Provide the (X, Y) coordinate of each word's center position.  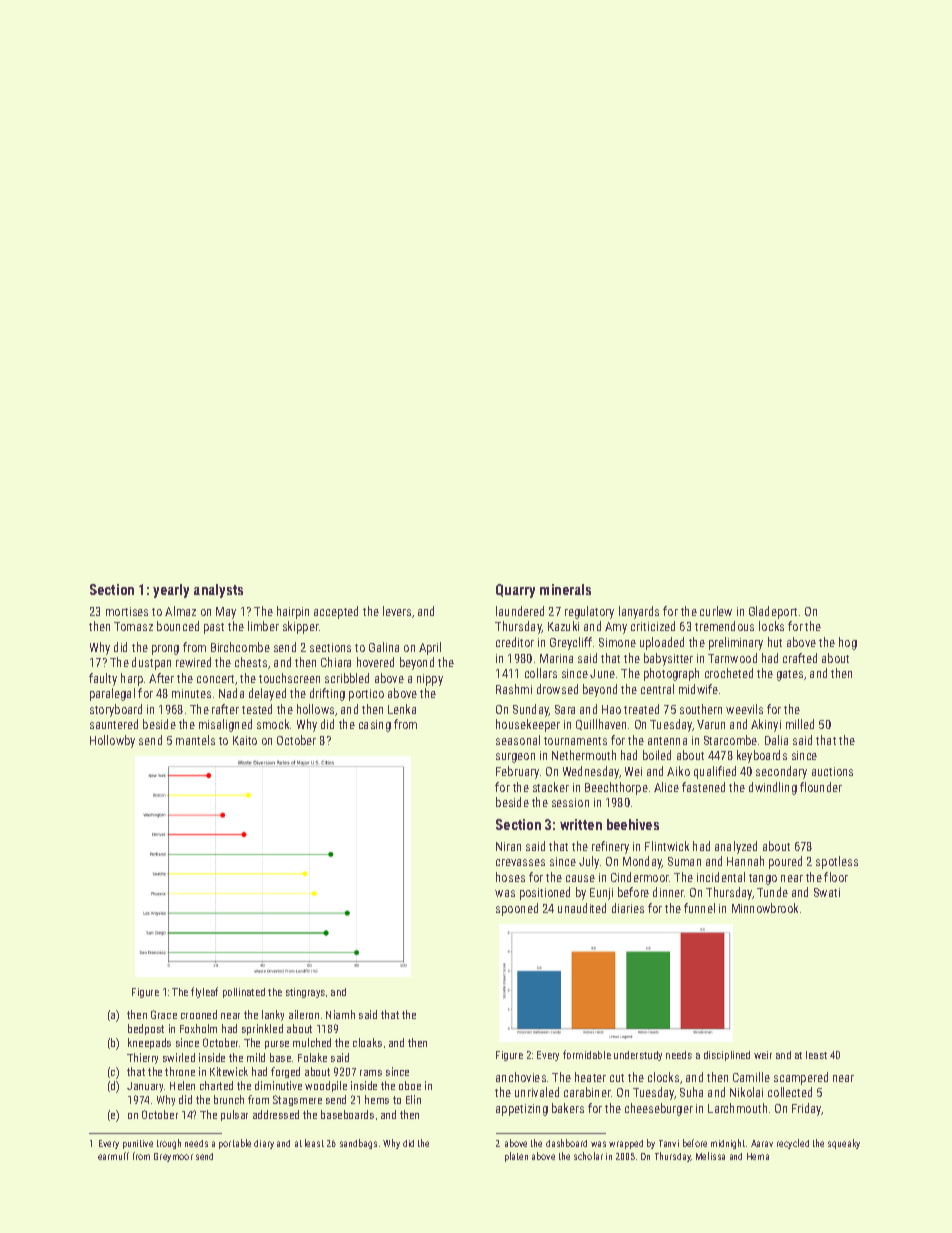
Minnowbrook (765, 908)
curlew (716, 611)
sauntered (114, 724)
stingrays (305, 993)
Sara (565, 709)
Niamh (340, 1014)
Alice (666, 787)
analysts (218, 591)
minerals (565, 589)
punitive (138, 1144)
